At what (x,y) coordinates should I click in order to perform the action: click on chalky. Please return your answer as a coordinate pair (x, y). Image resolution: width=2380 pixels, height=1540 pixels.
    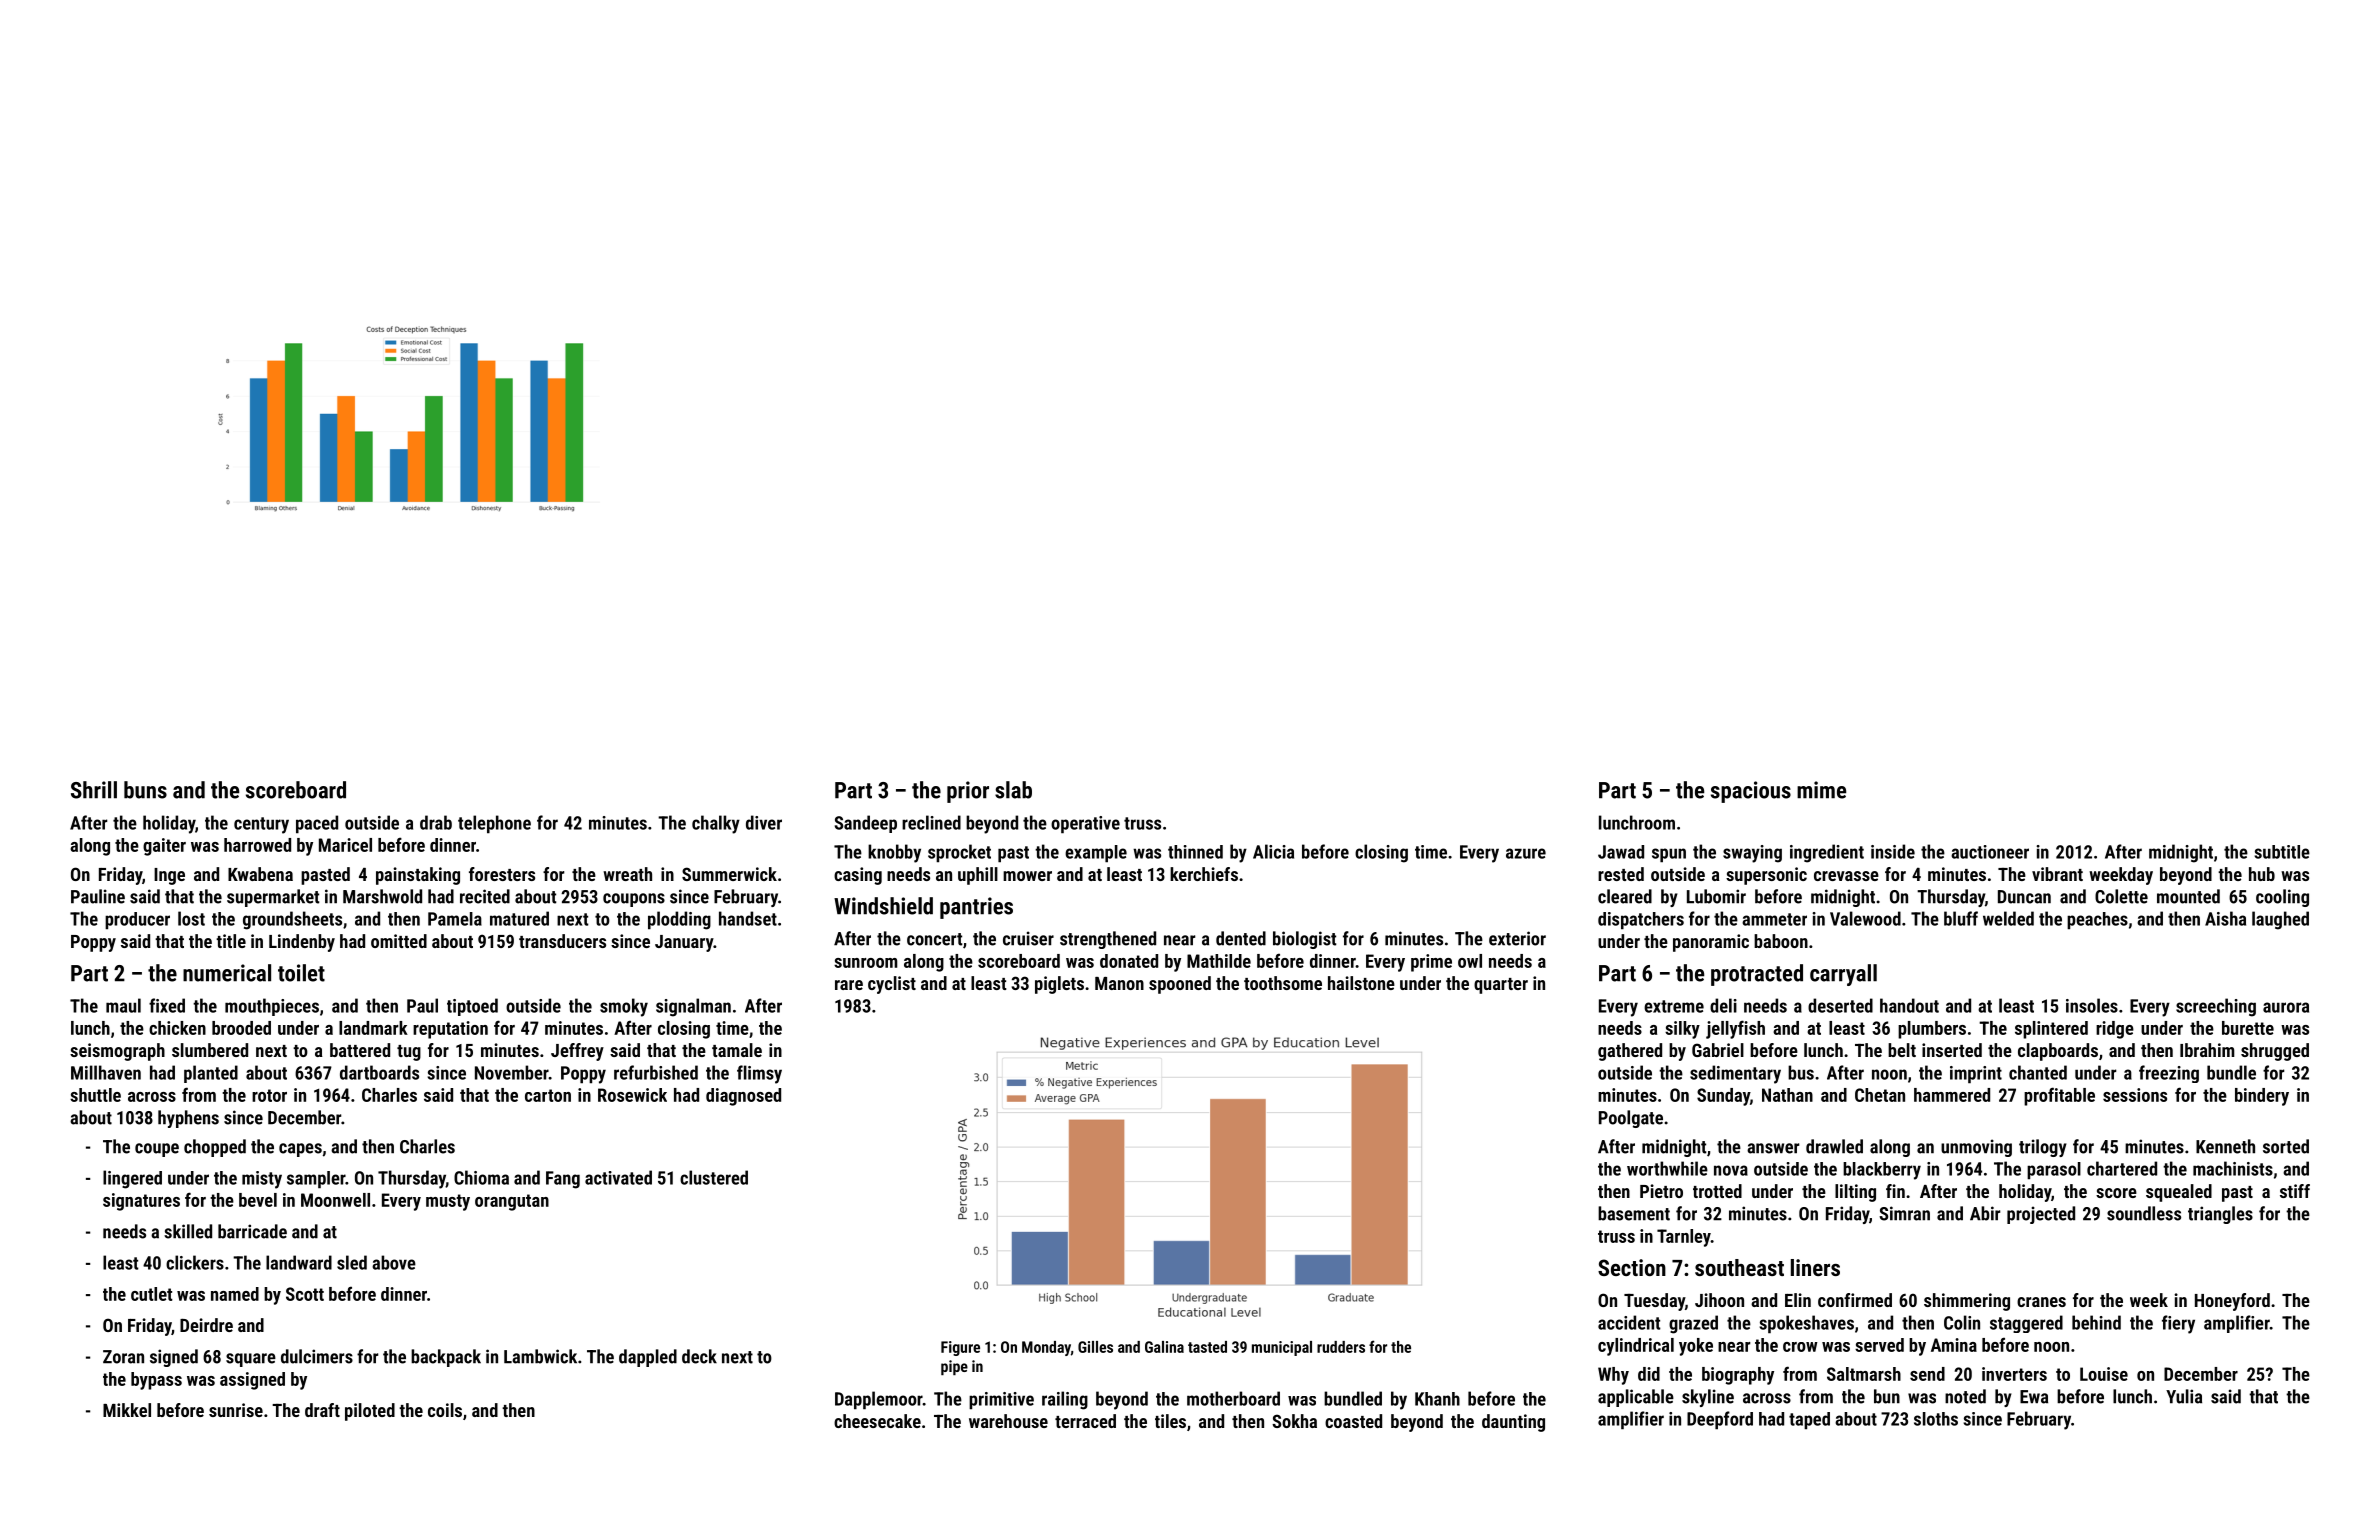
    Looking at the image, I should click on (716, 824).
